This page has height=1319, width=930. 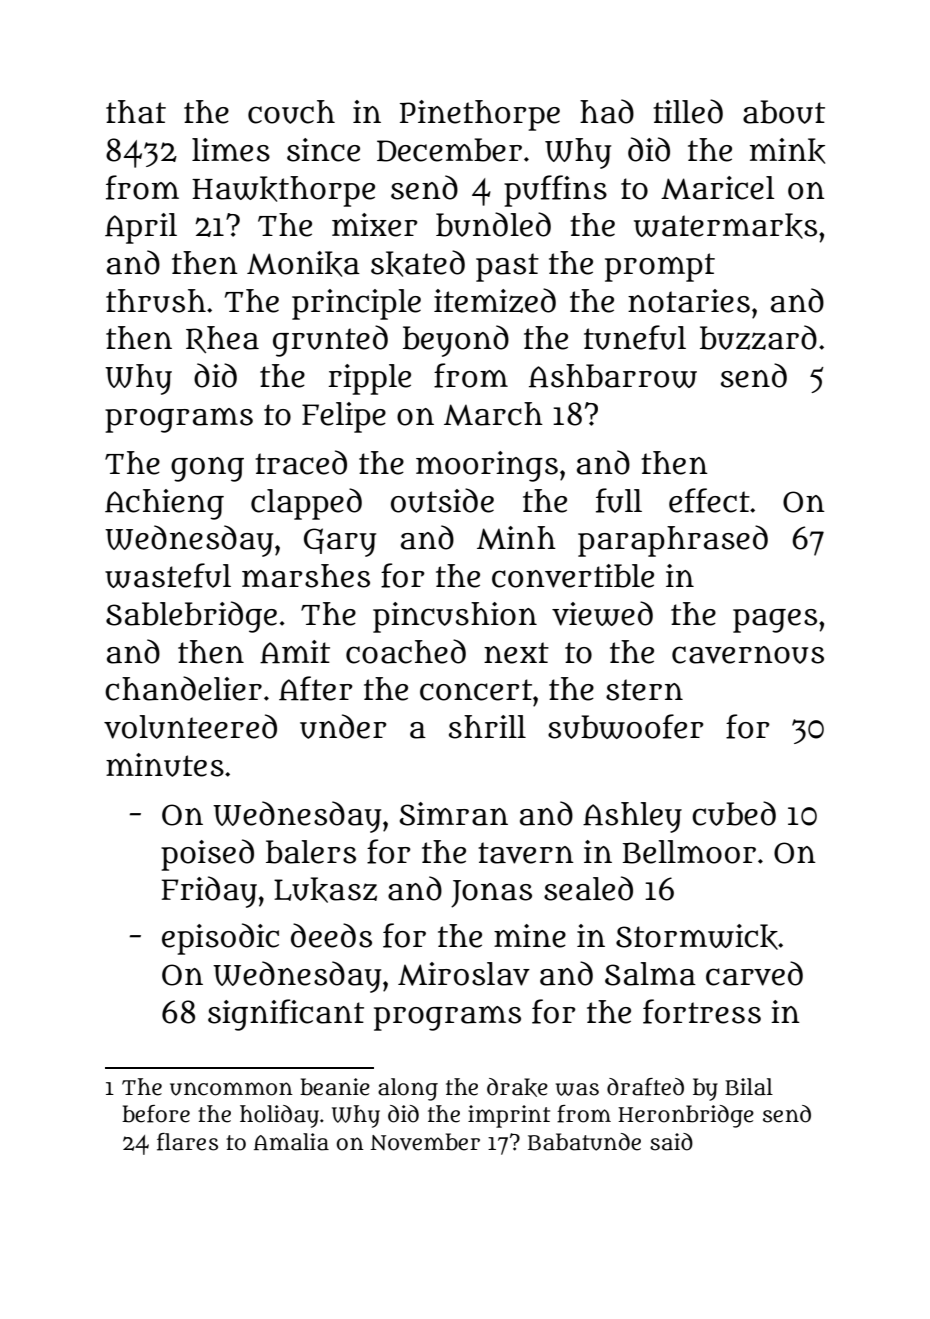 I want to click on March, so click(x=493, y=414).
